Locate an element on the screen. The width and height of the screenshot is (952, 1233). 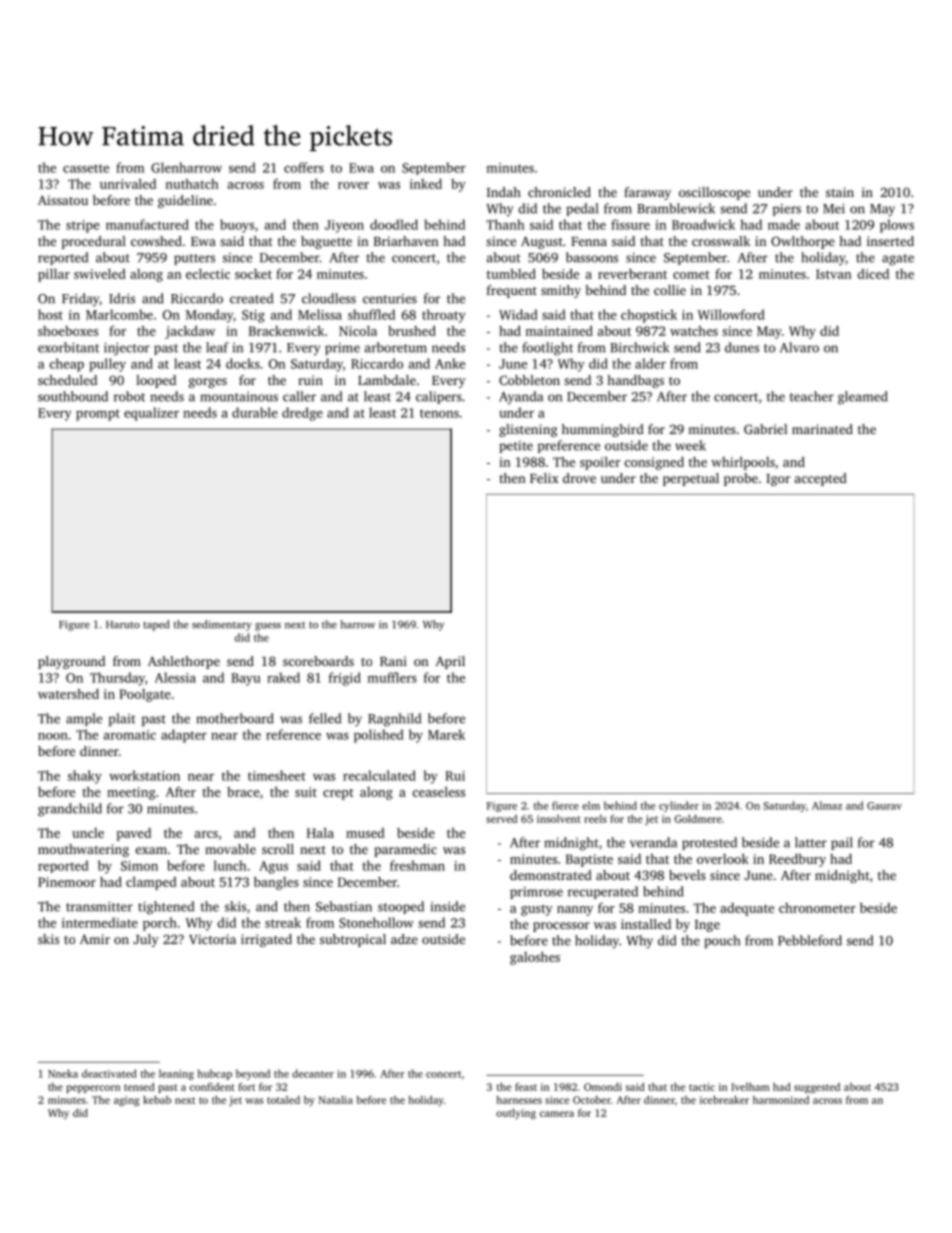
Rani is located at coordinates (393, 661).
